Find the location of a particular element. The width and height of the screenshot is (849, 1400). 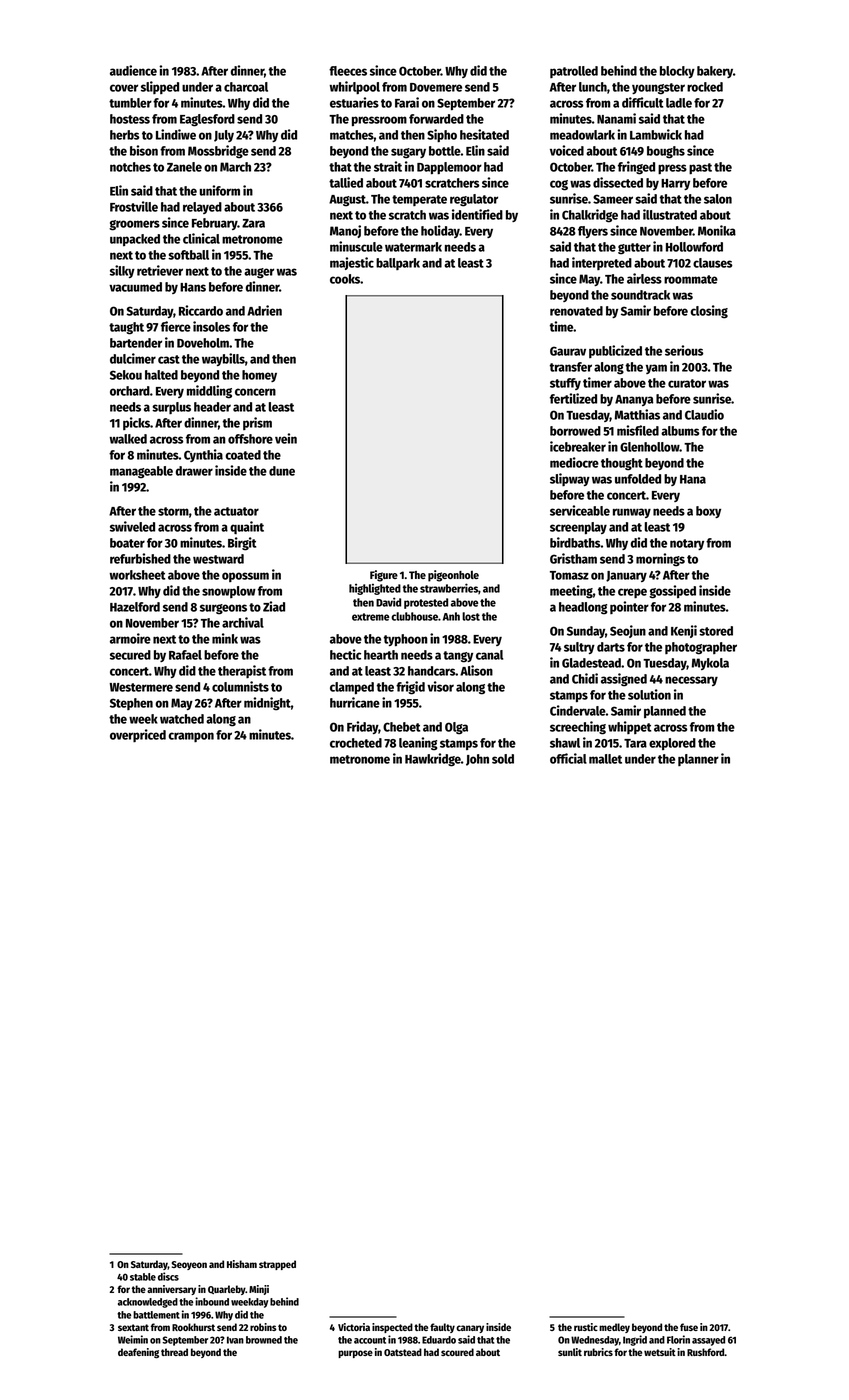

rubrics is located at coordinates (598, 1352).
